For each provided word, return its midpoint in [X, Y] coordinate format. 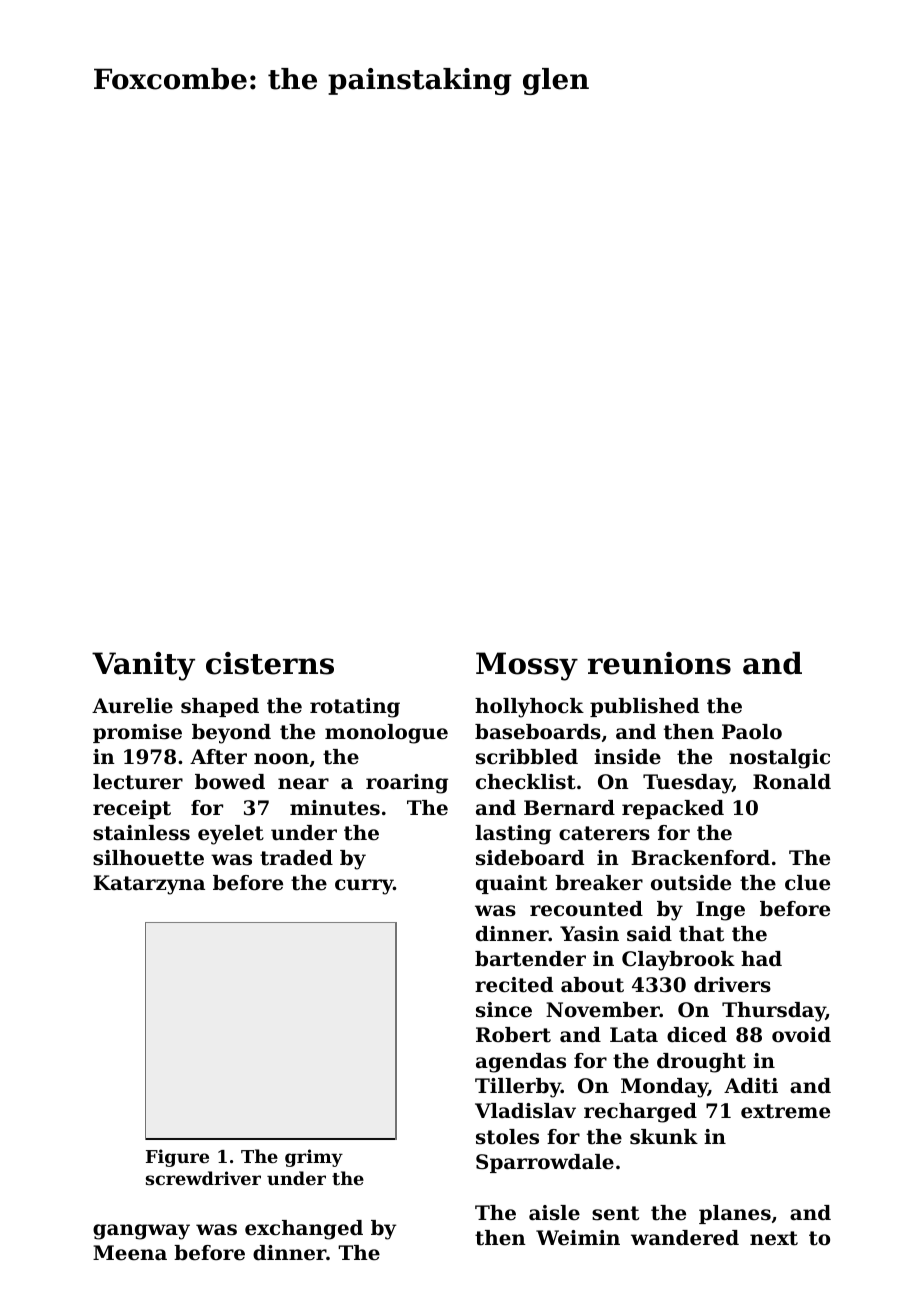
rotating [355, 708]
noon [281, 759]
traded [296, 858]
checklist [526, 782]
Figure [177, 1158]
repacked [673, 809]
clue [807, 883]
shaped [220, 707]
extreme [785, 1111]
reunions [659, 663]
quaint [511, 884]
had [761, 959]
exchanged [304, 1230]
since [504, 1010]
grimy [314, 1158]
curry [364, 887]
